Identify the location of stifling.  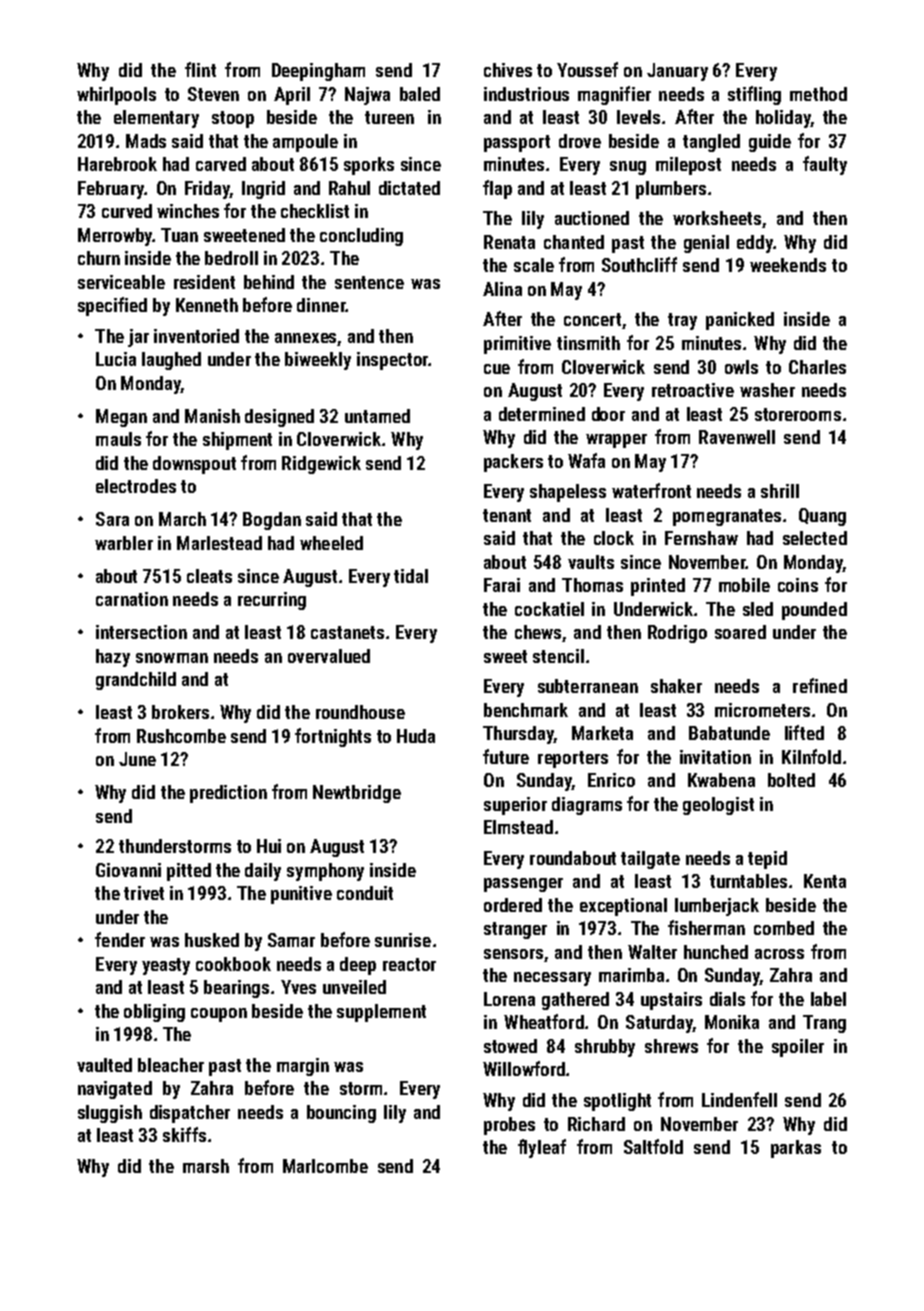
(754, 95).
